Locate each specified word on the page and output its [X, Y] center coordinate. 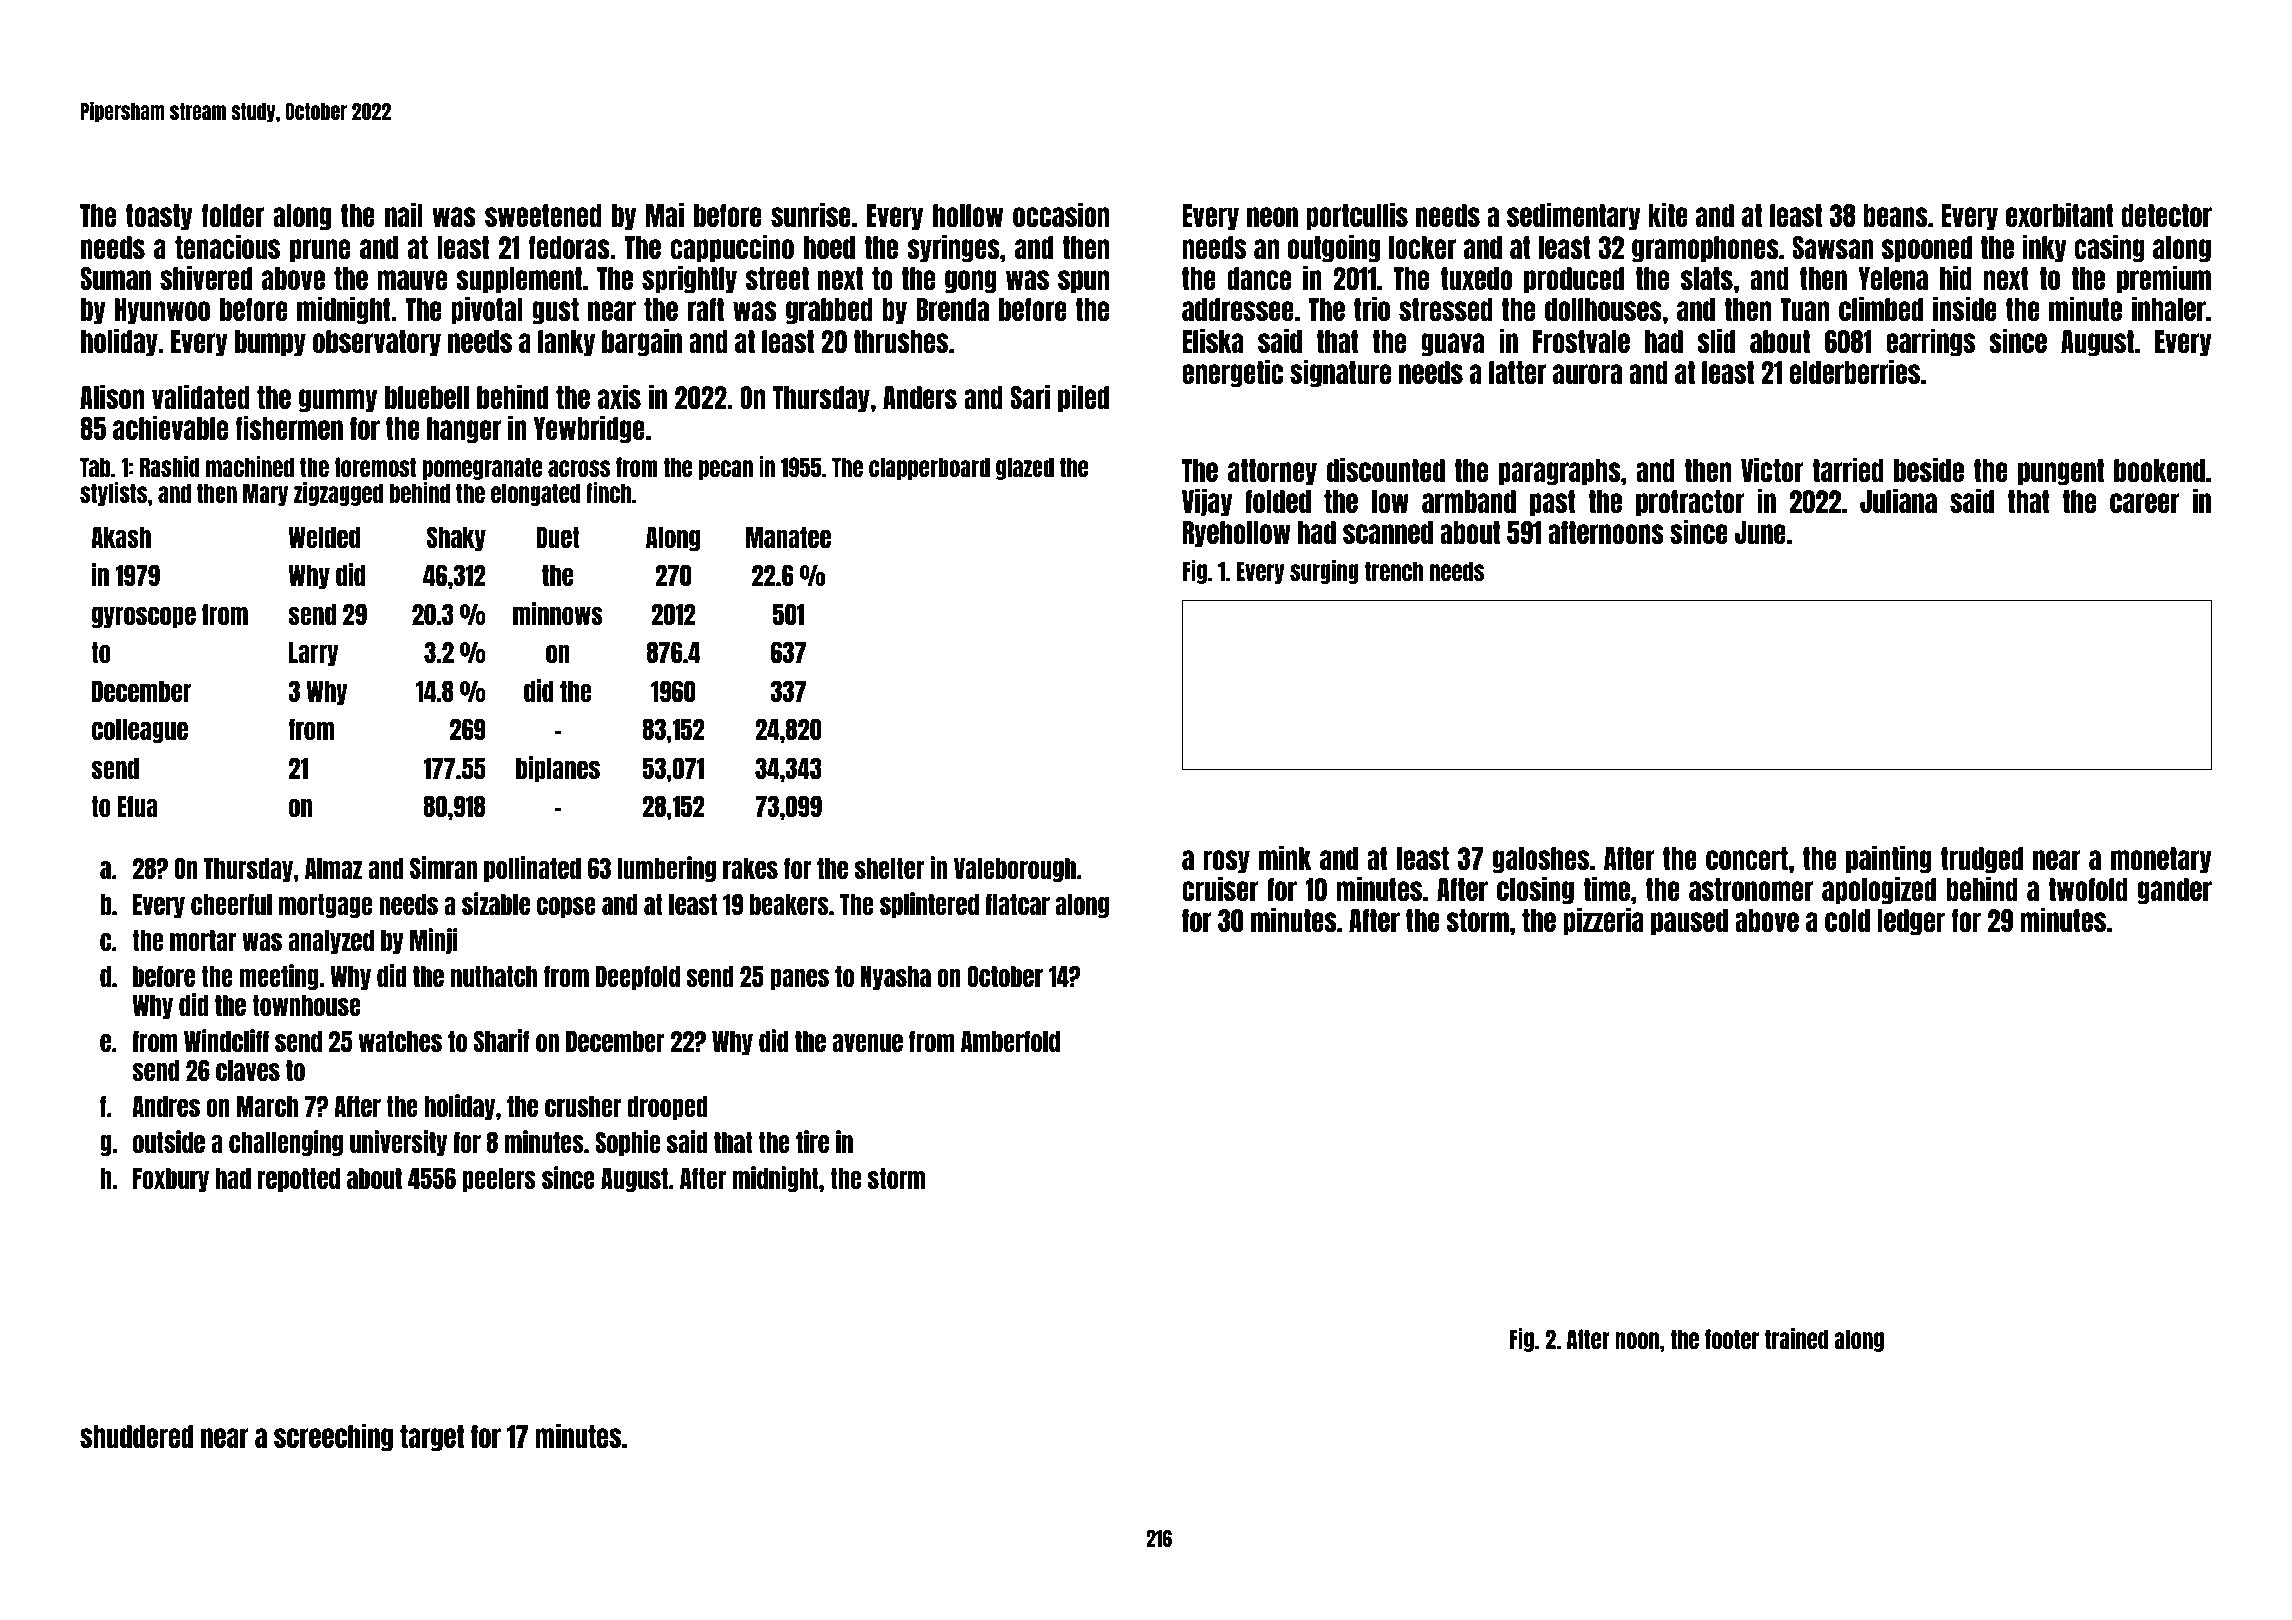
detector [2167, 215]
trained [1797, 1338]
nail [404, 214]
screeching [333, 1437]
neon [1272, 217]
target [432, 1438]
